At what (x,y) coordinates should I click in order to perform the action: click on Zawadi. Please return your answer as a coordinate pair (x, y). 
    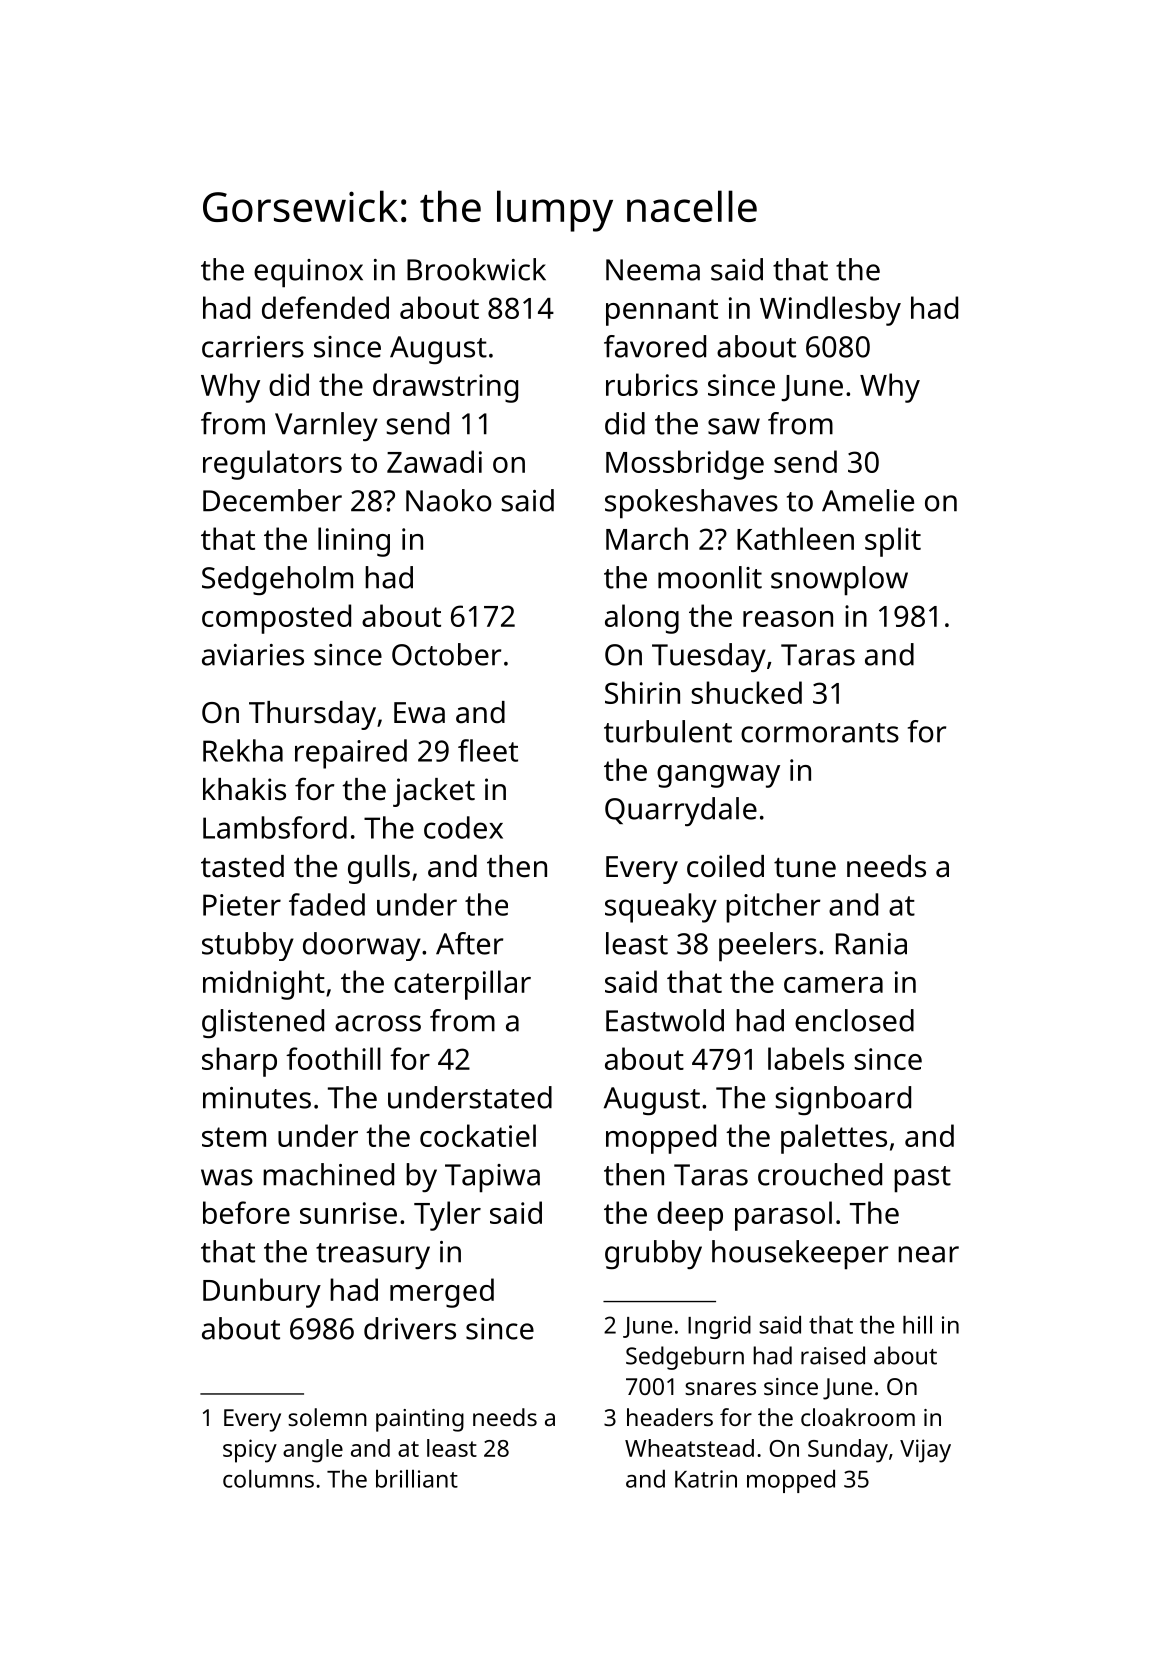
    Looking at the image, I should click on (434, 461).
